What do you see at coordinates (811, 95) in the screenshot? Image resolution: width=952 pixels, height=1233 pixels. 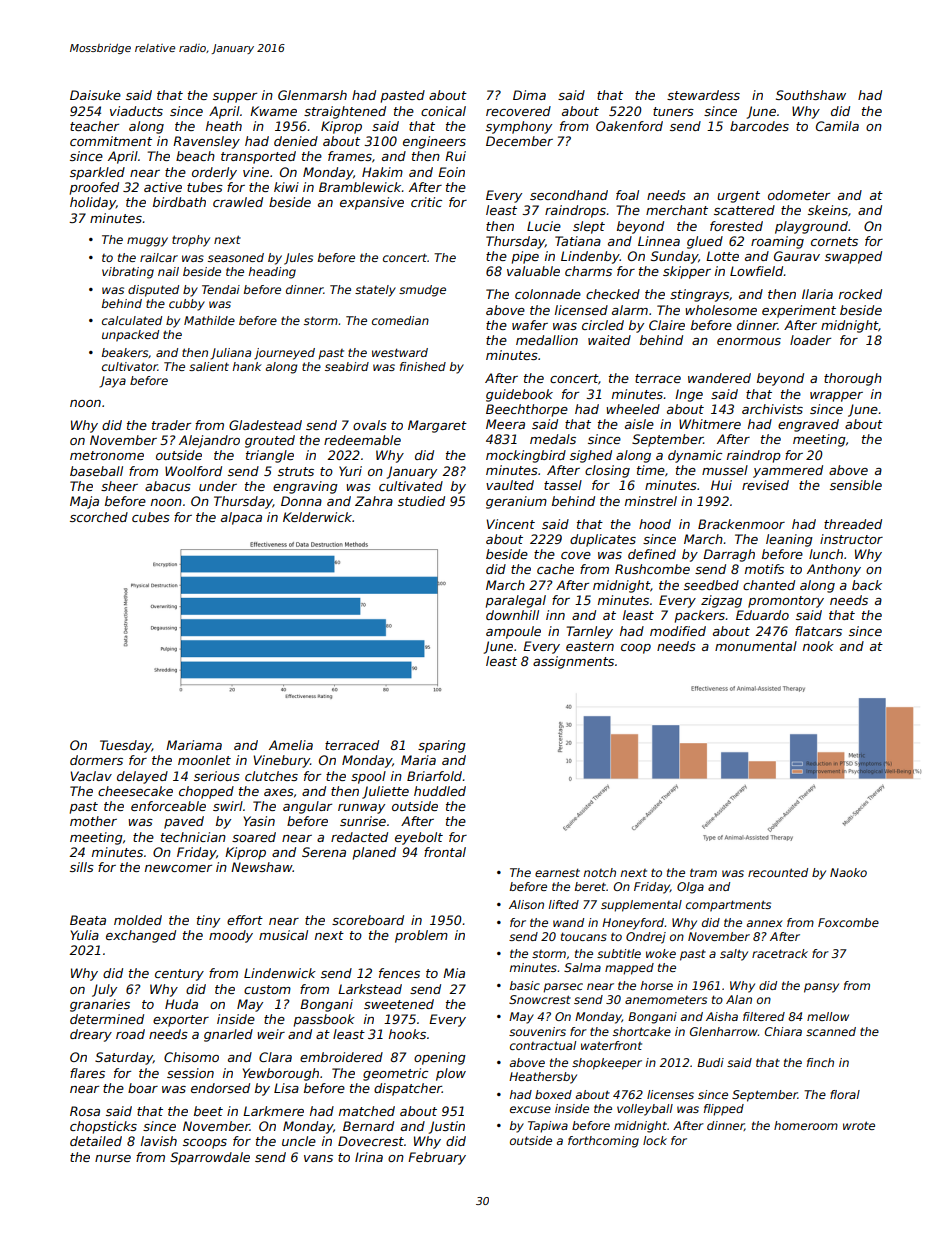 I see `Southshaw` at bounding box center [811, 95].
